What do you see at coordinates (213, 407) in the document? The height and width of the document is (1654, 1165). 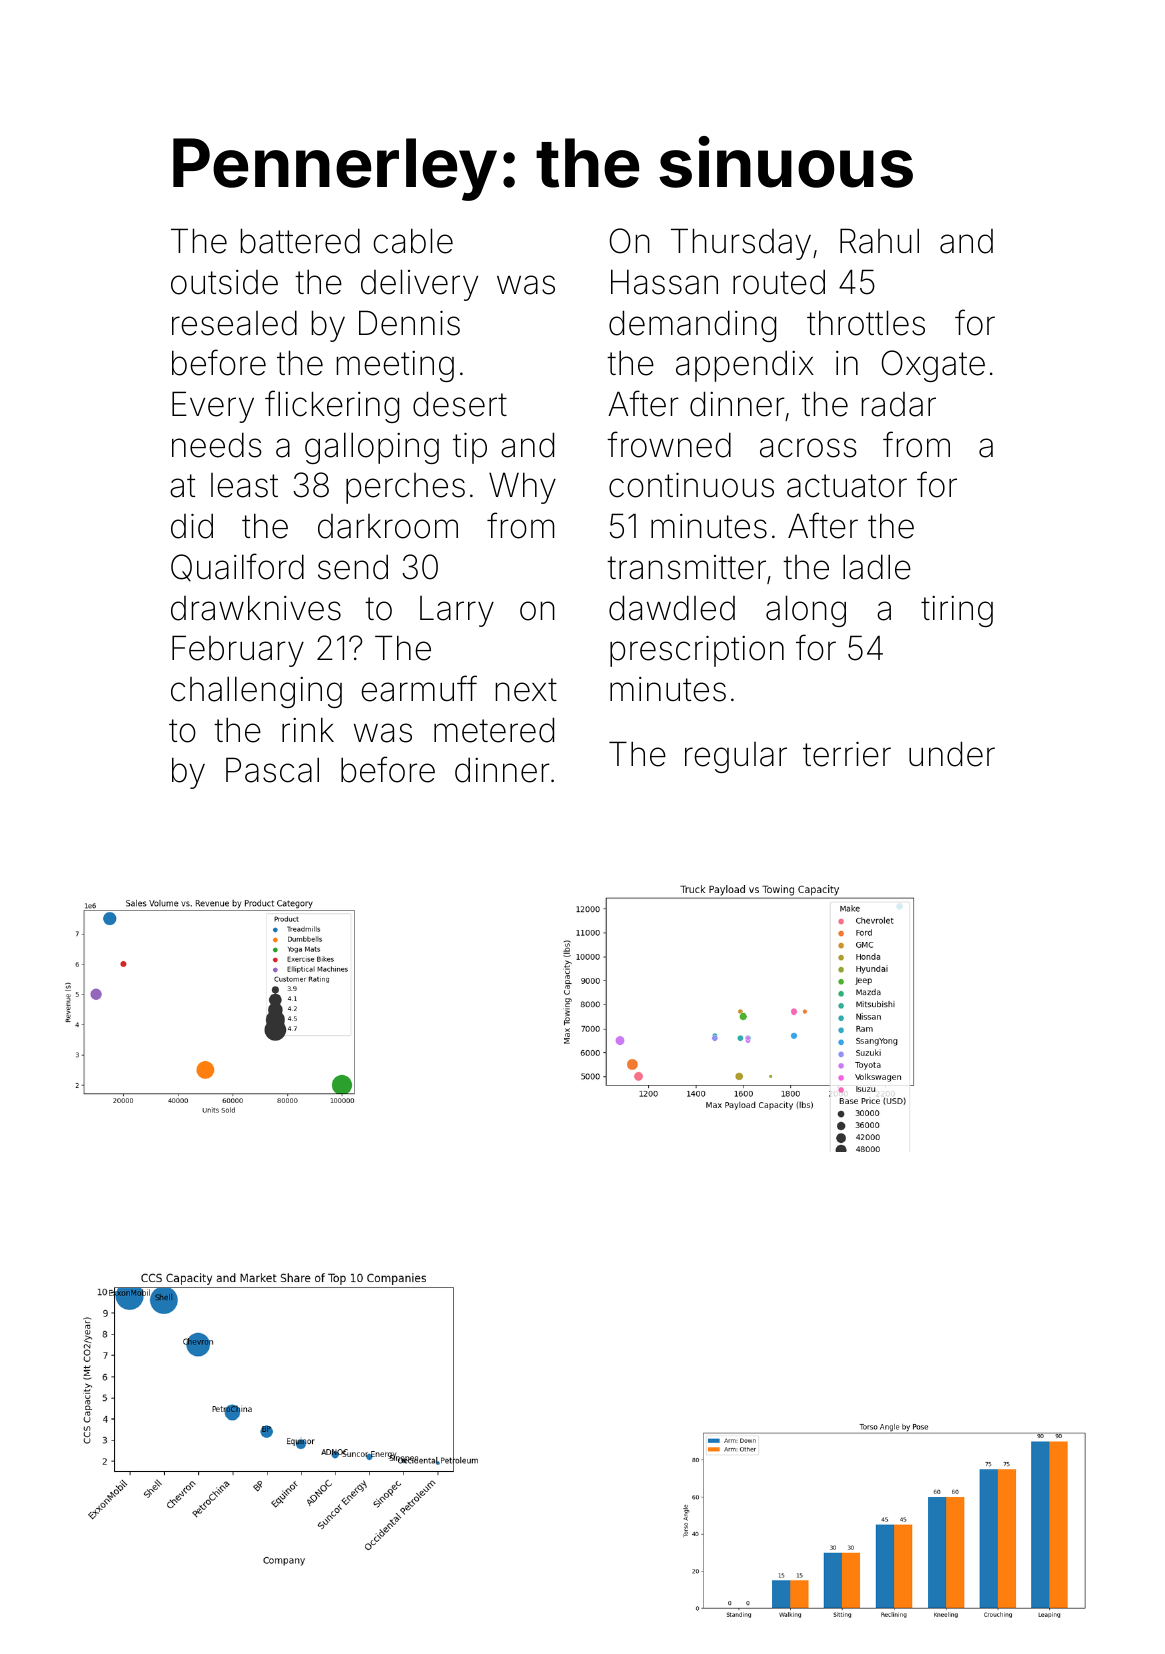 I see `Every` at bounding box center [213, 407].
